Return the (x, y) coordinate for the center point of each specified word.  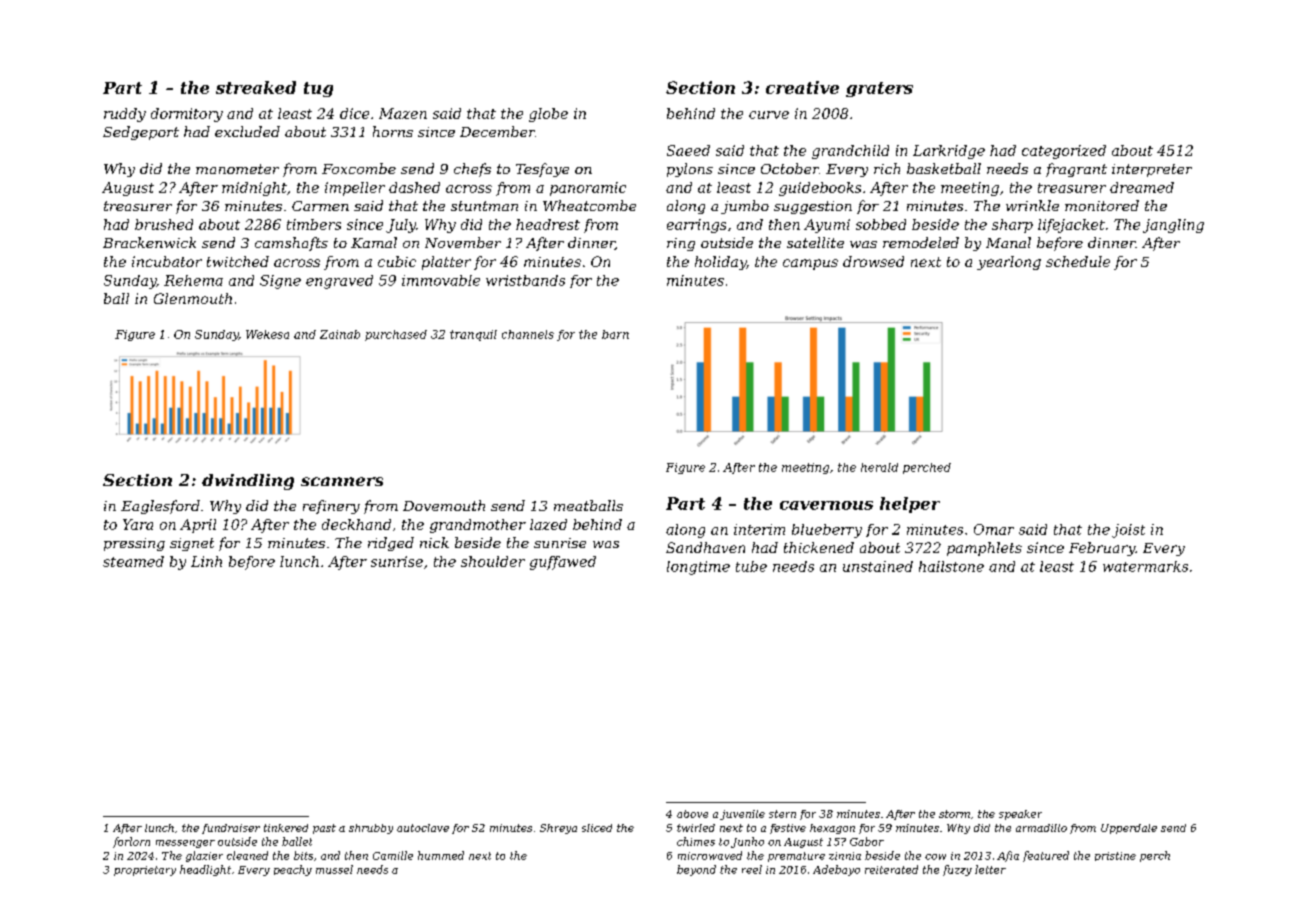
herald (879, 467)
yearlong (1009, 263)
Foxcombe (359, 168)
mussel (334, 869)
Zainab (340, 334)
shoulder (493, 561)
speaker (1020, 815)
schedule (1078, 261)
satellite (815, 242)
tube (751, 566)
